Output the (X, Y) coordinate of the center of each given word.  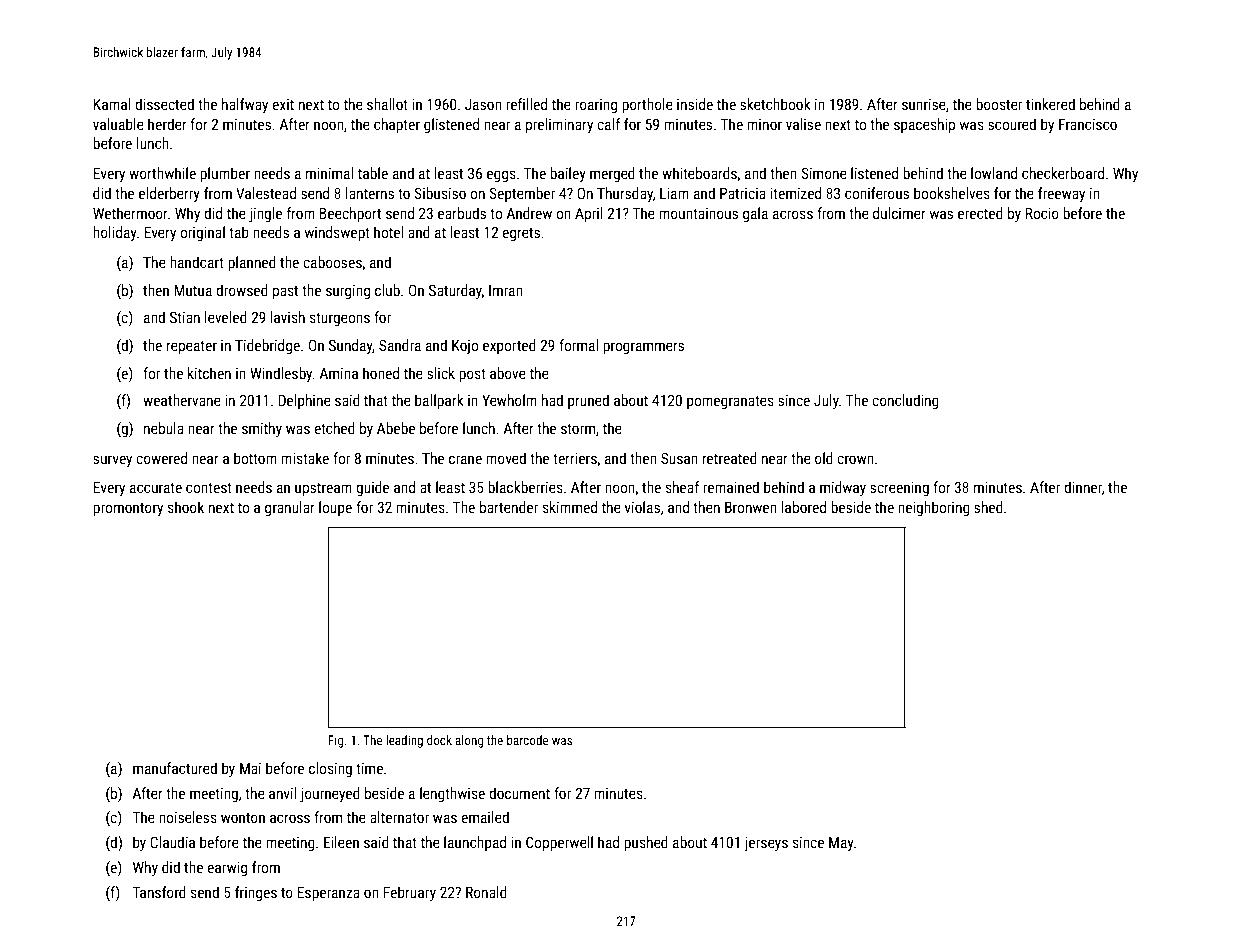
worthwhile (162, 173)
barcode (527, 740)
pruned (588, 401)
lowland (994, 173)
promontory (128, 509)
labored (804, 507)
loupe (335, 508)
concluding (905, 401)
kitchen (209, 373)
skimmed (570, 507)
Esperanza (329, 893)
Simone (824, 173)
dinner (1083, 487)
